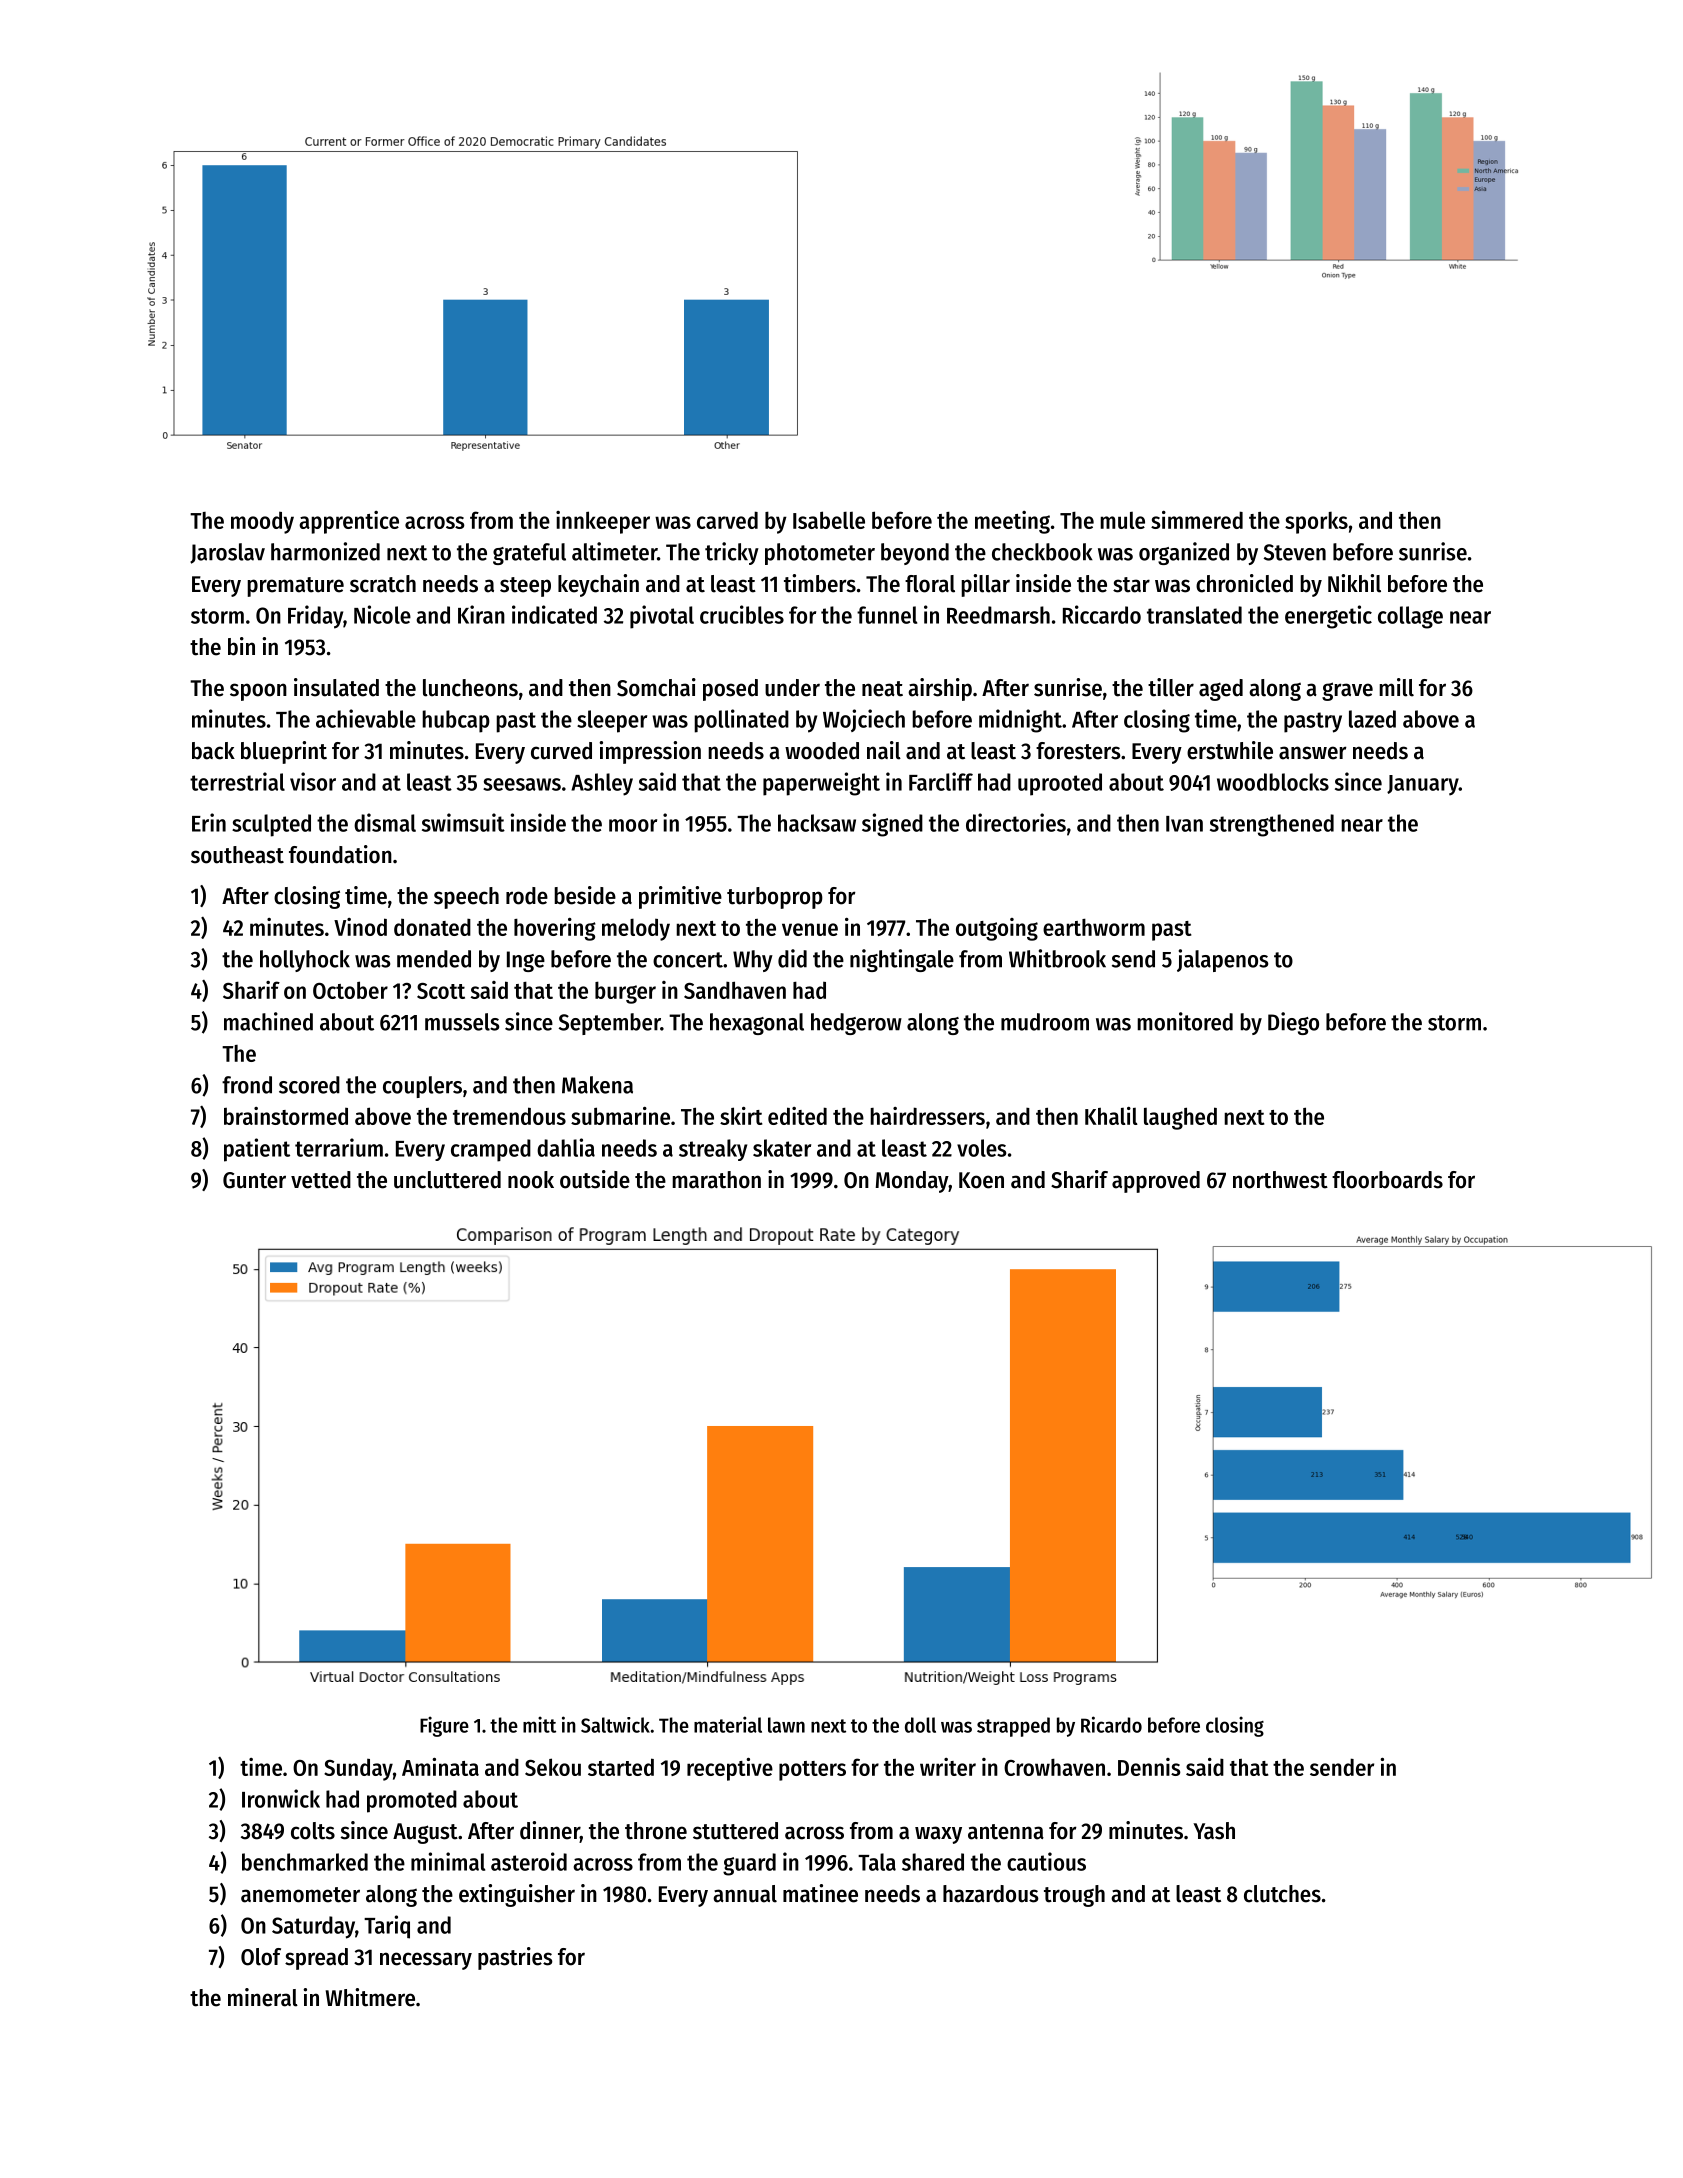 The height and width of the page is (2178, 1683). What do you see at coordinates (662, 617) in the page?
I see `pivotal` at bounding box center [662, 617].
